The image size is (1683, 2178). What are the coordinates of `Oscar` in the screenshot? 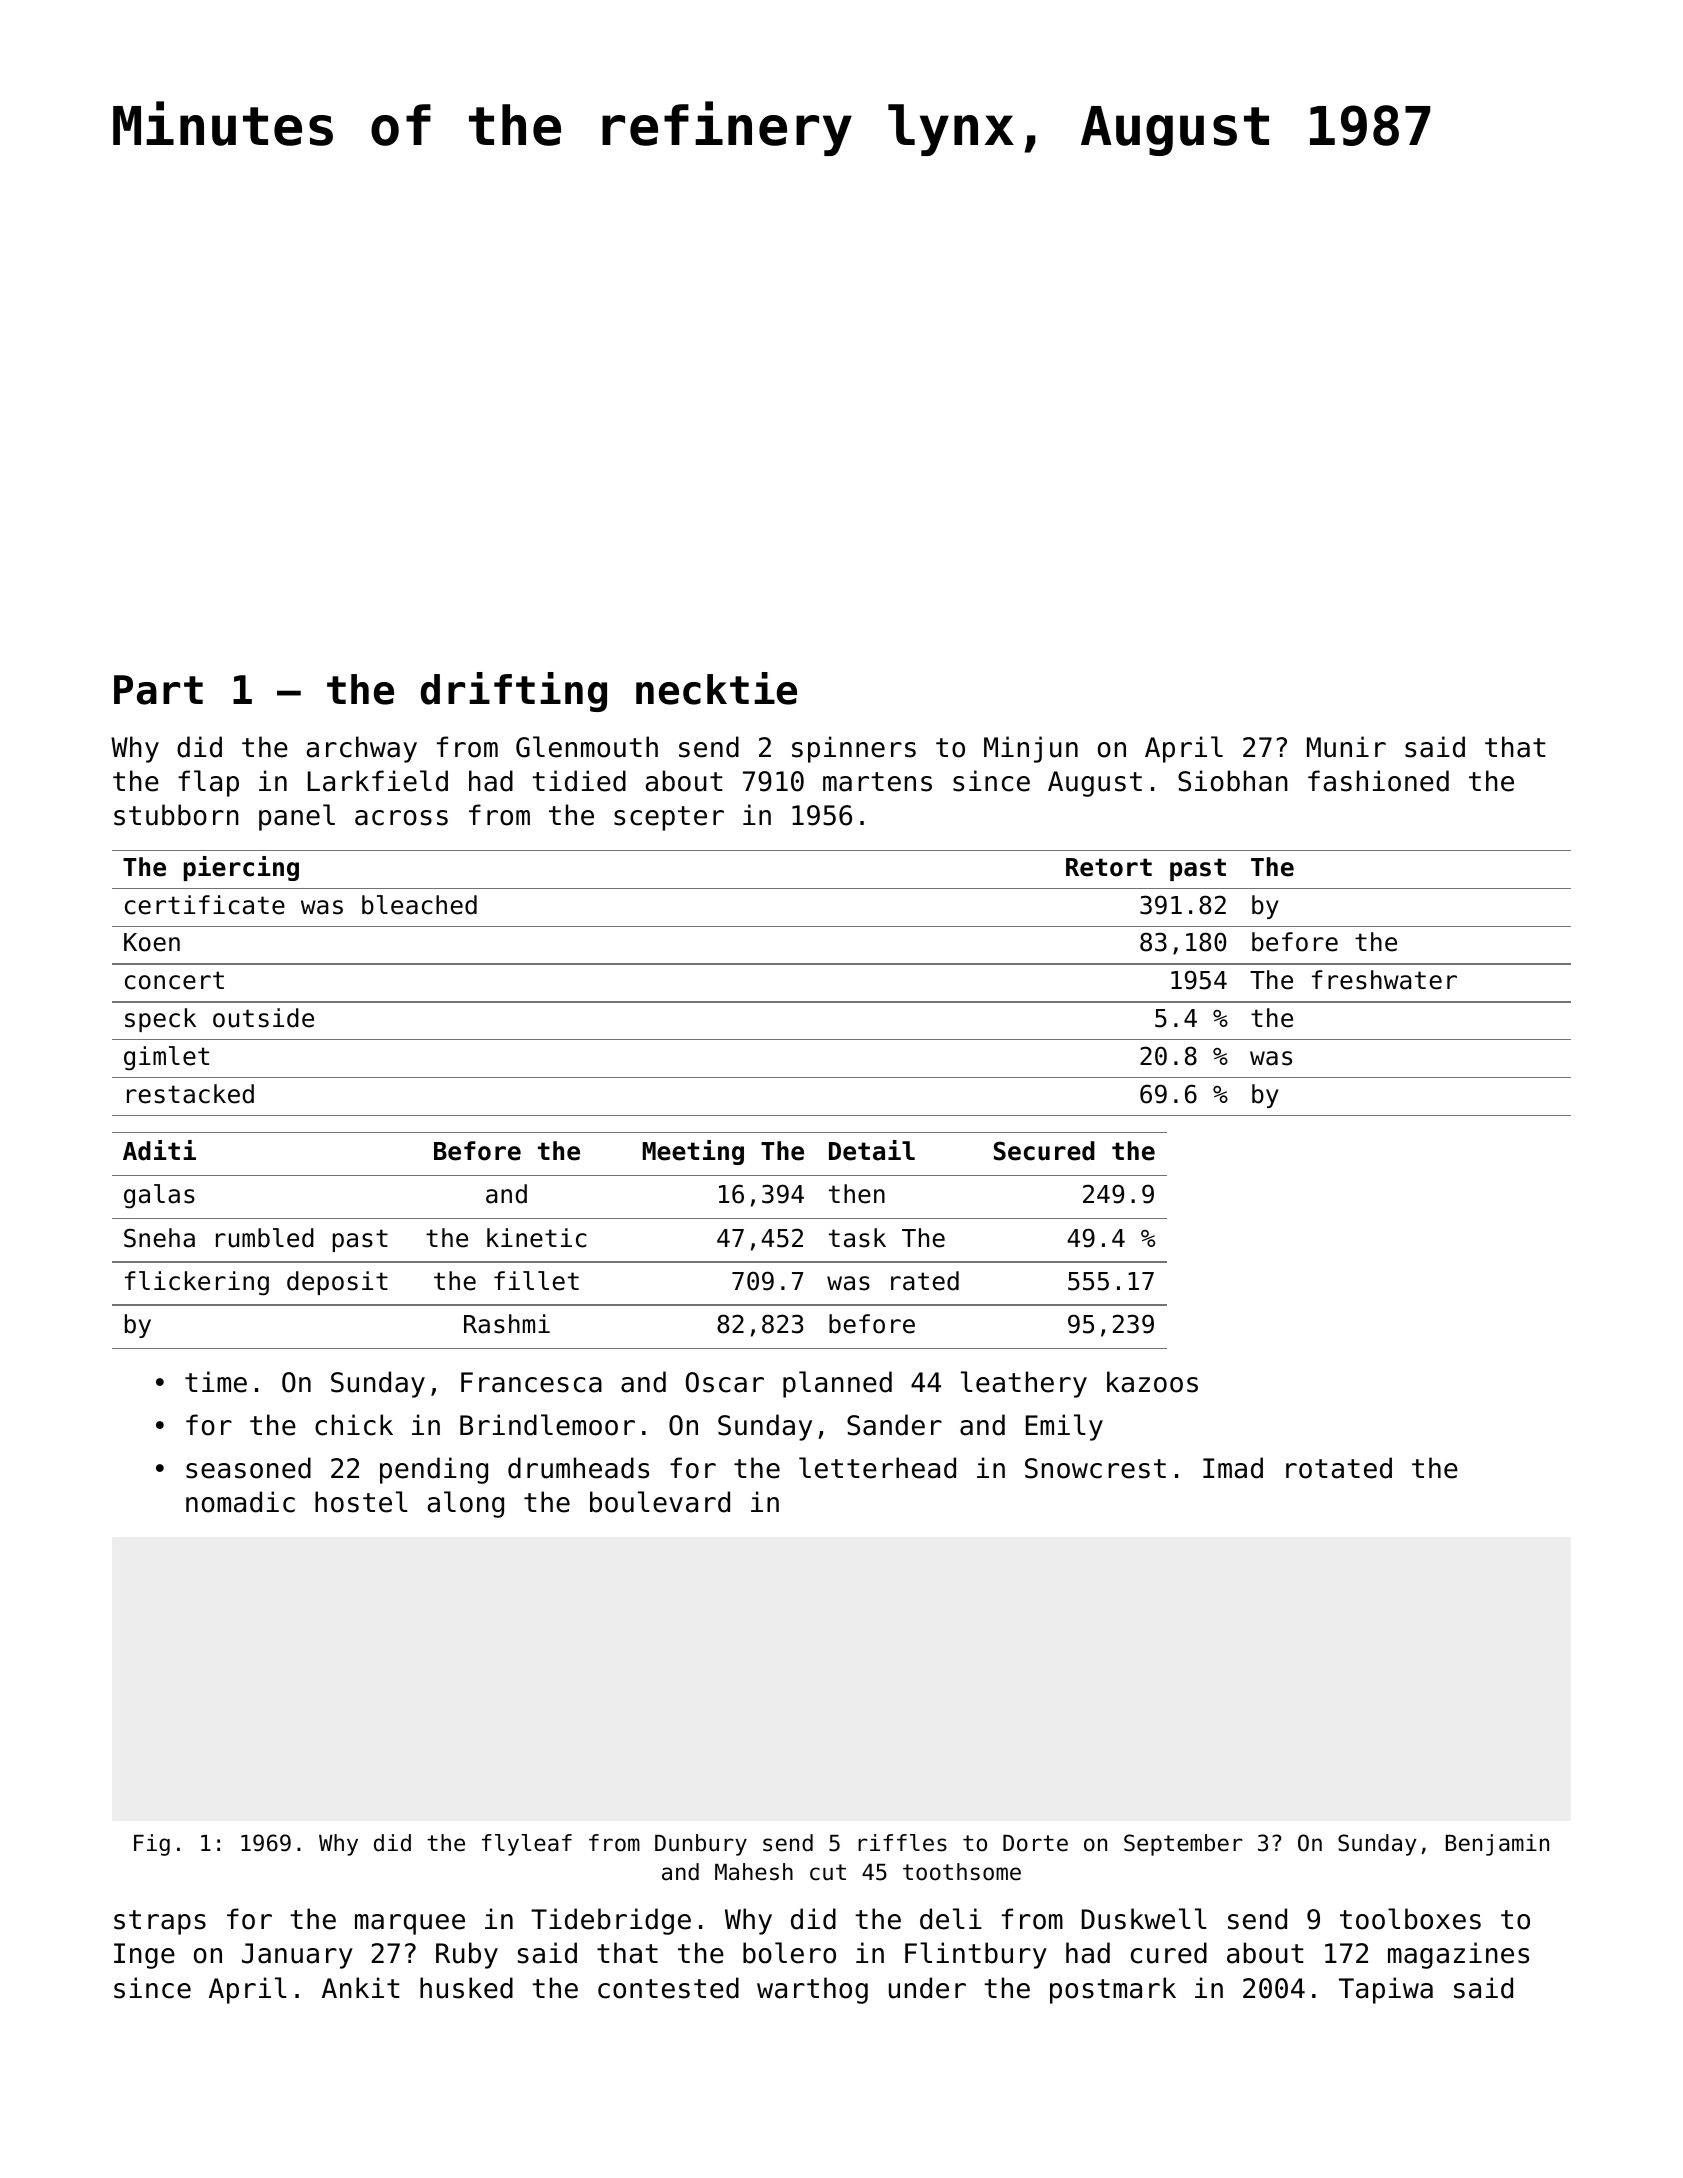 It's located at (725, 1382).
